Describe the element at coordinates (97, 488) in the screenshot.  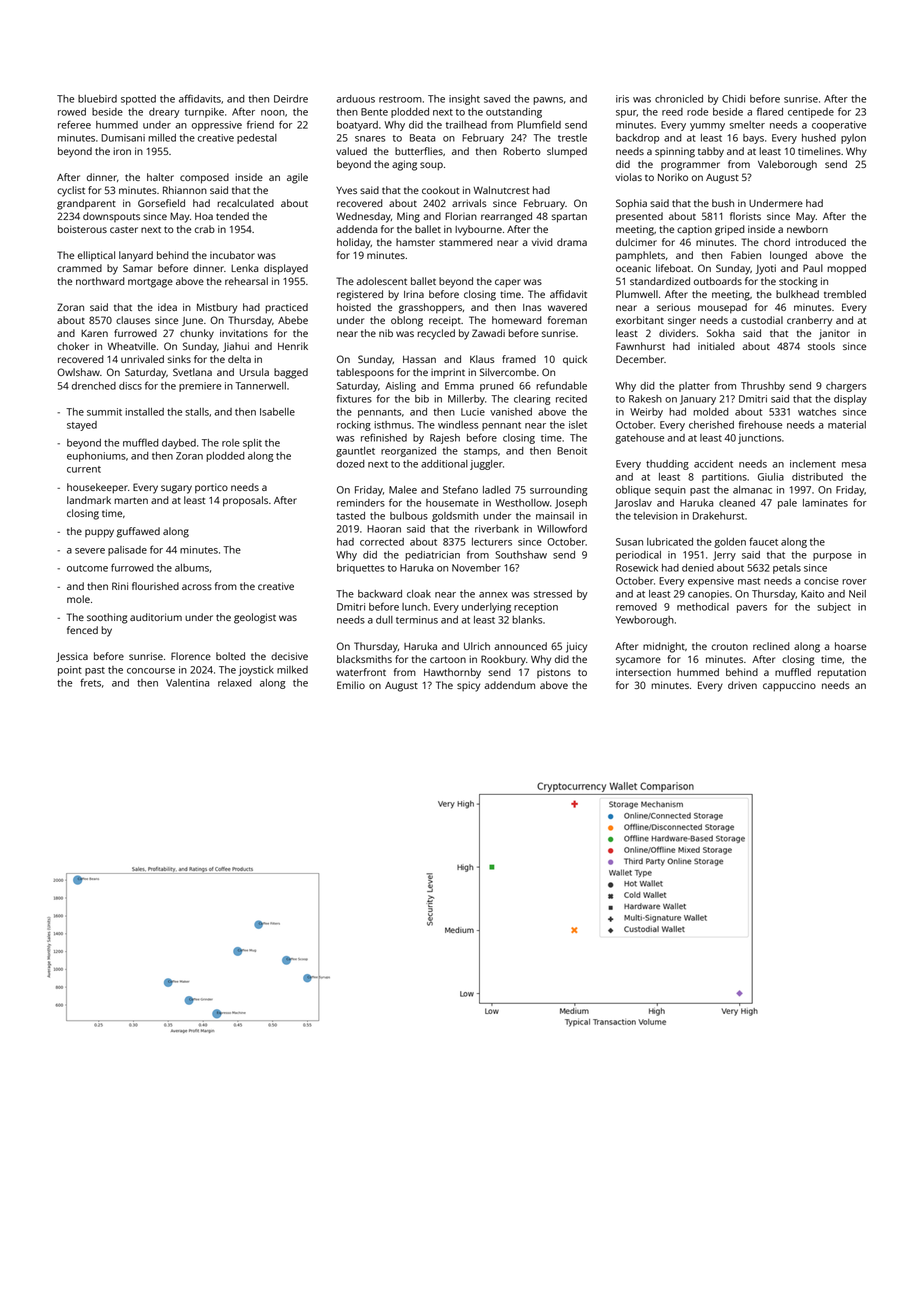
I see `housekeeper` at that location.
